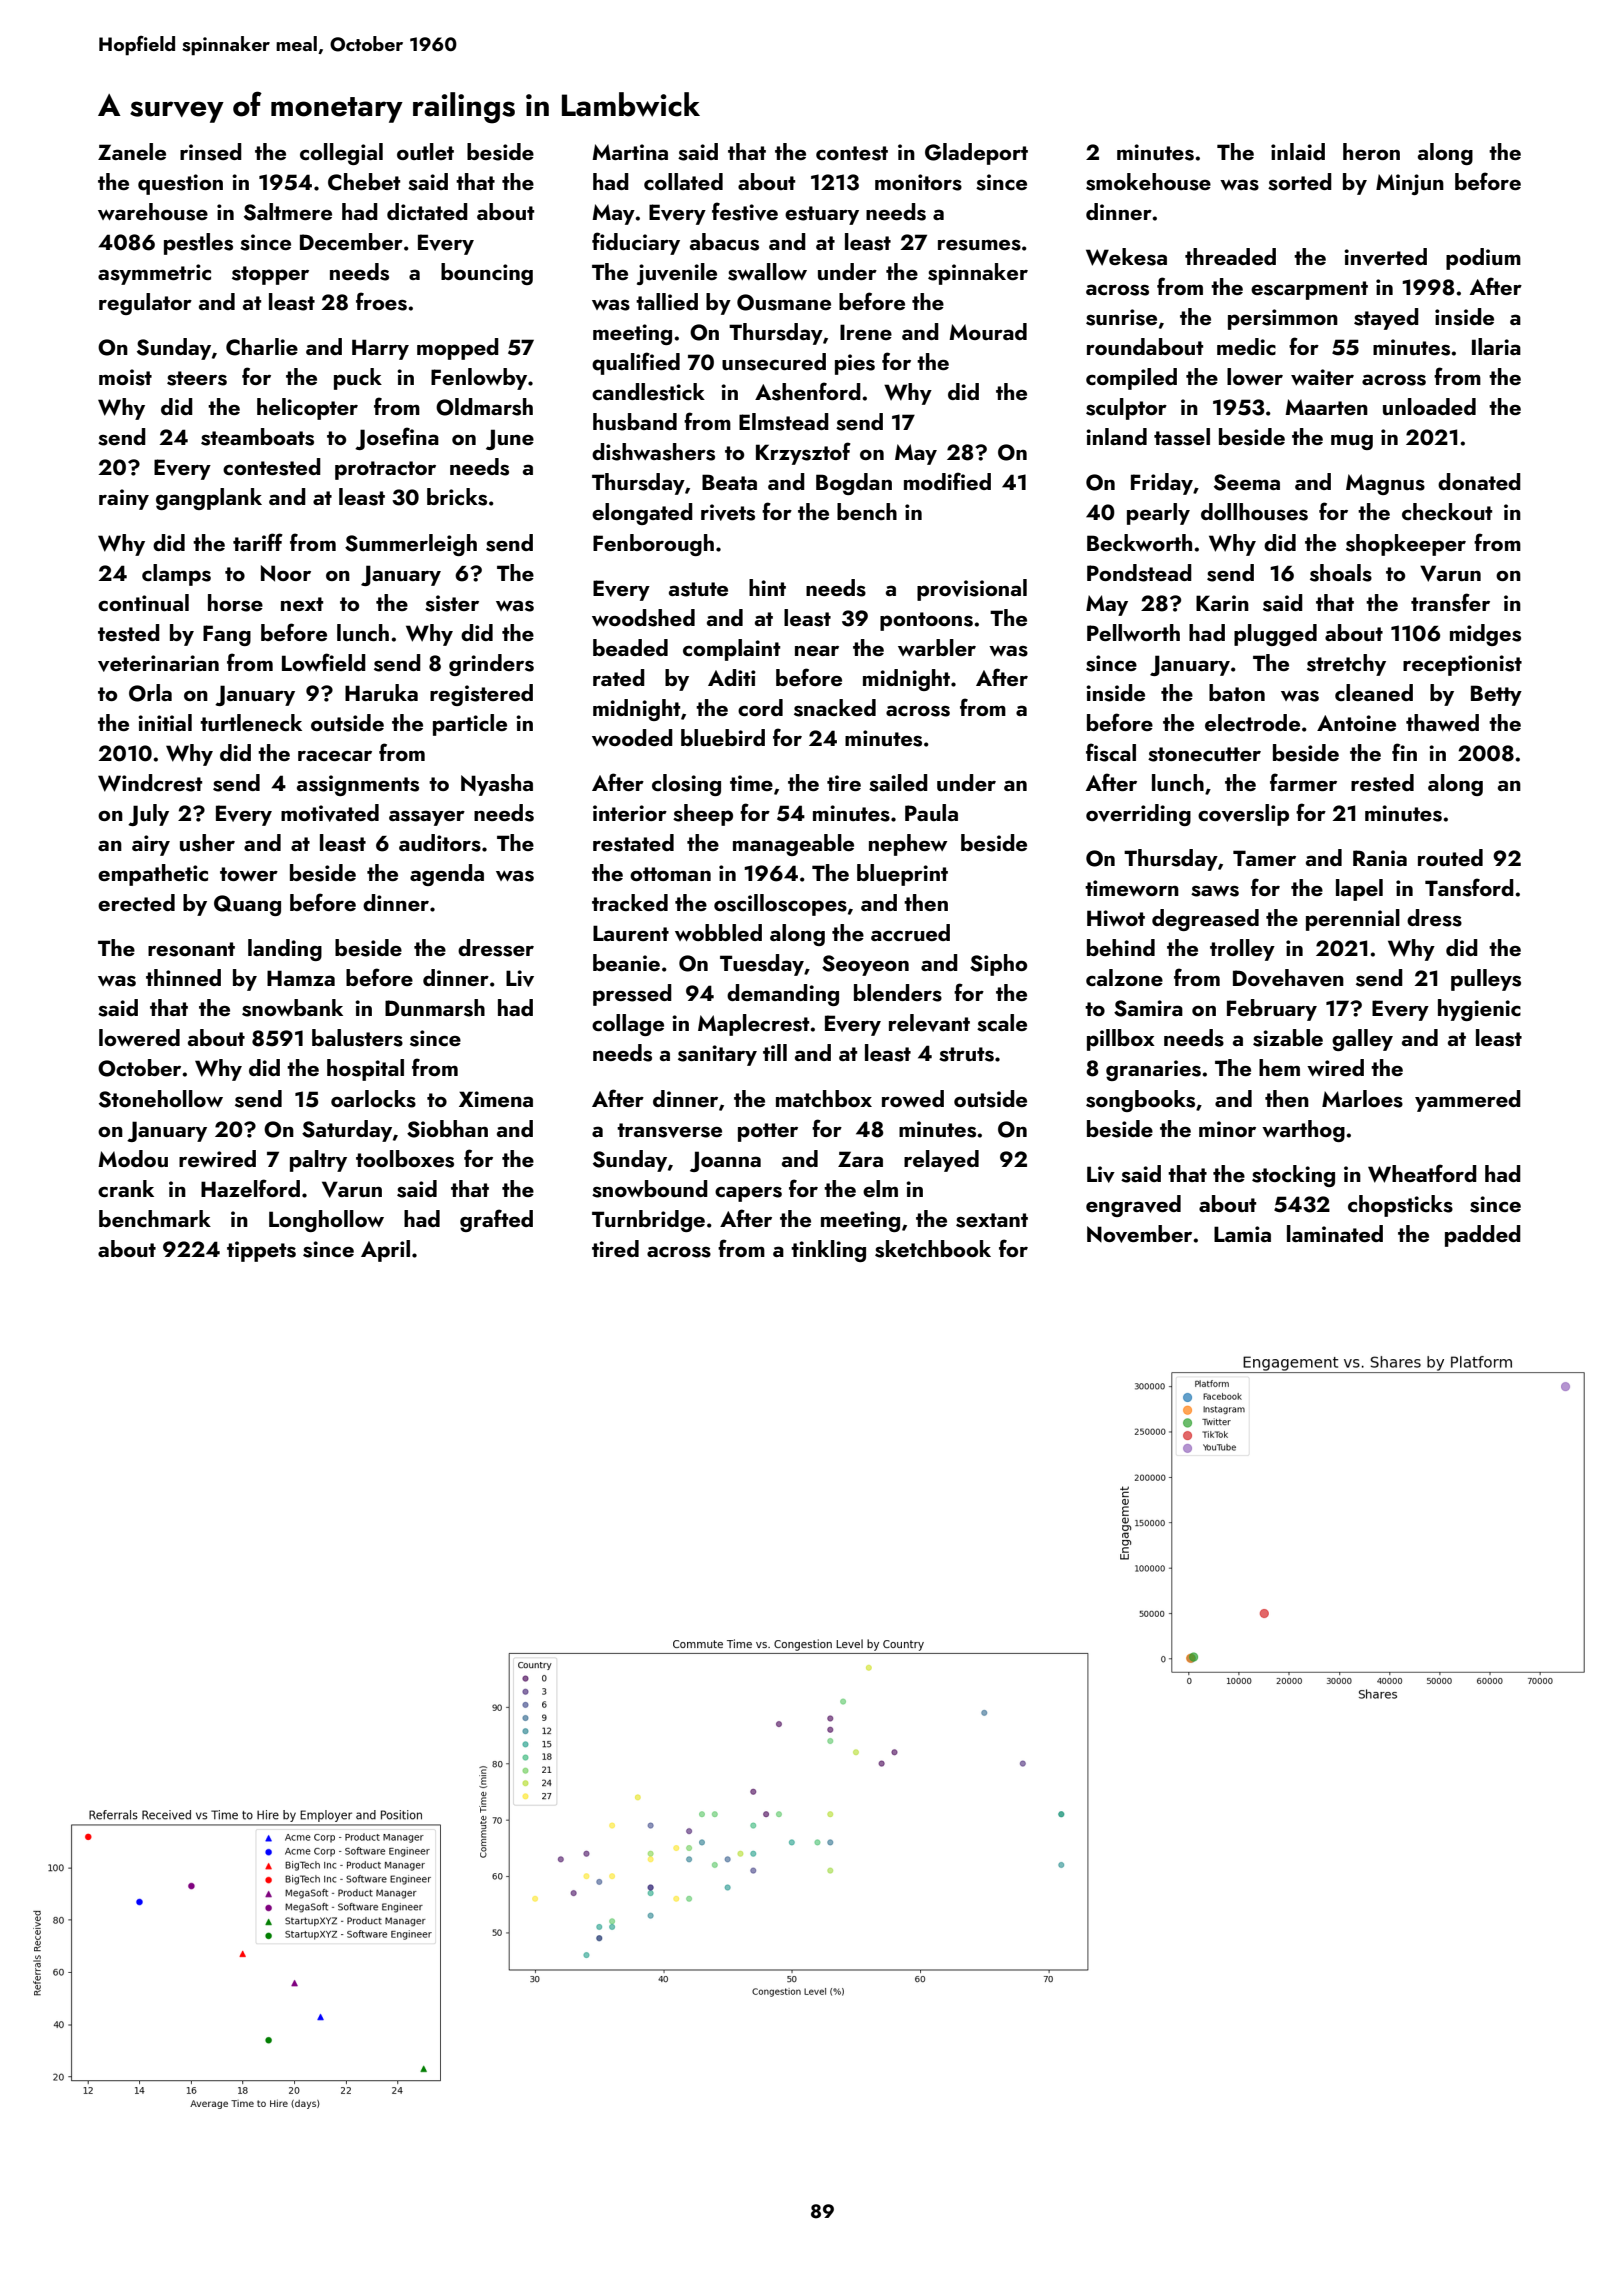  Describe the element at coordinates (427, 818) in the image. I see `assayer` at that location.
